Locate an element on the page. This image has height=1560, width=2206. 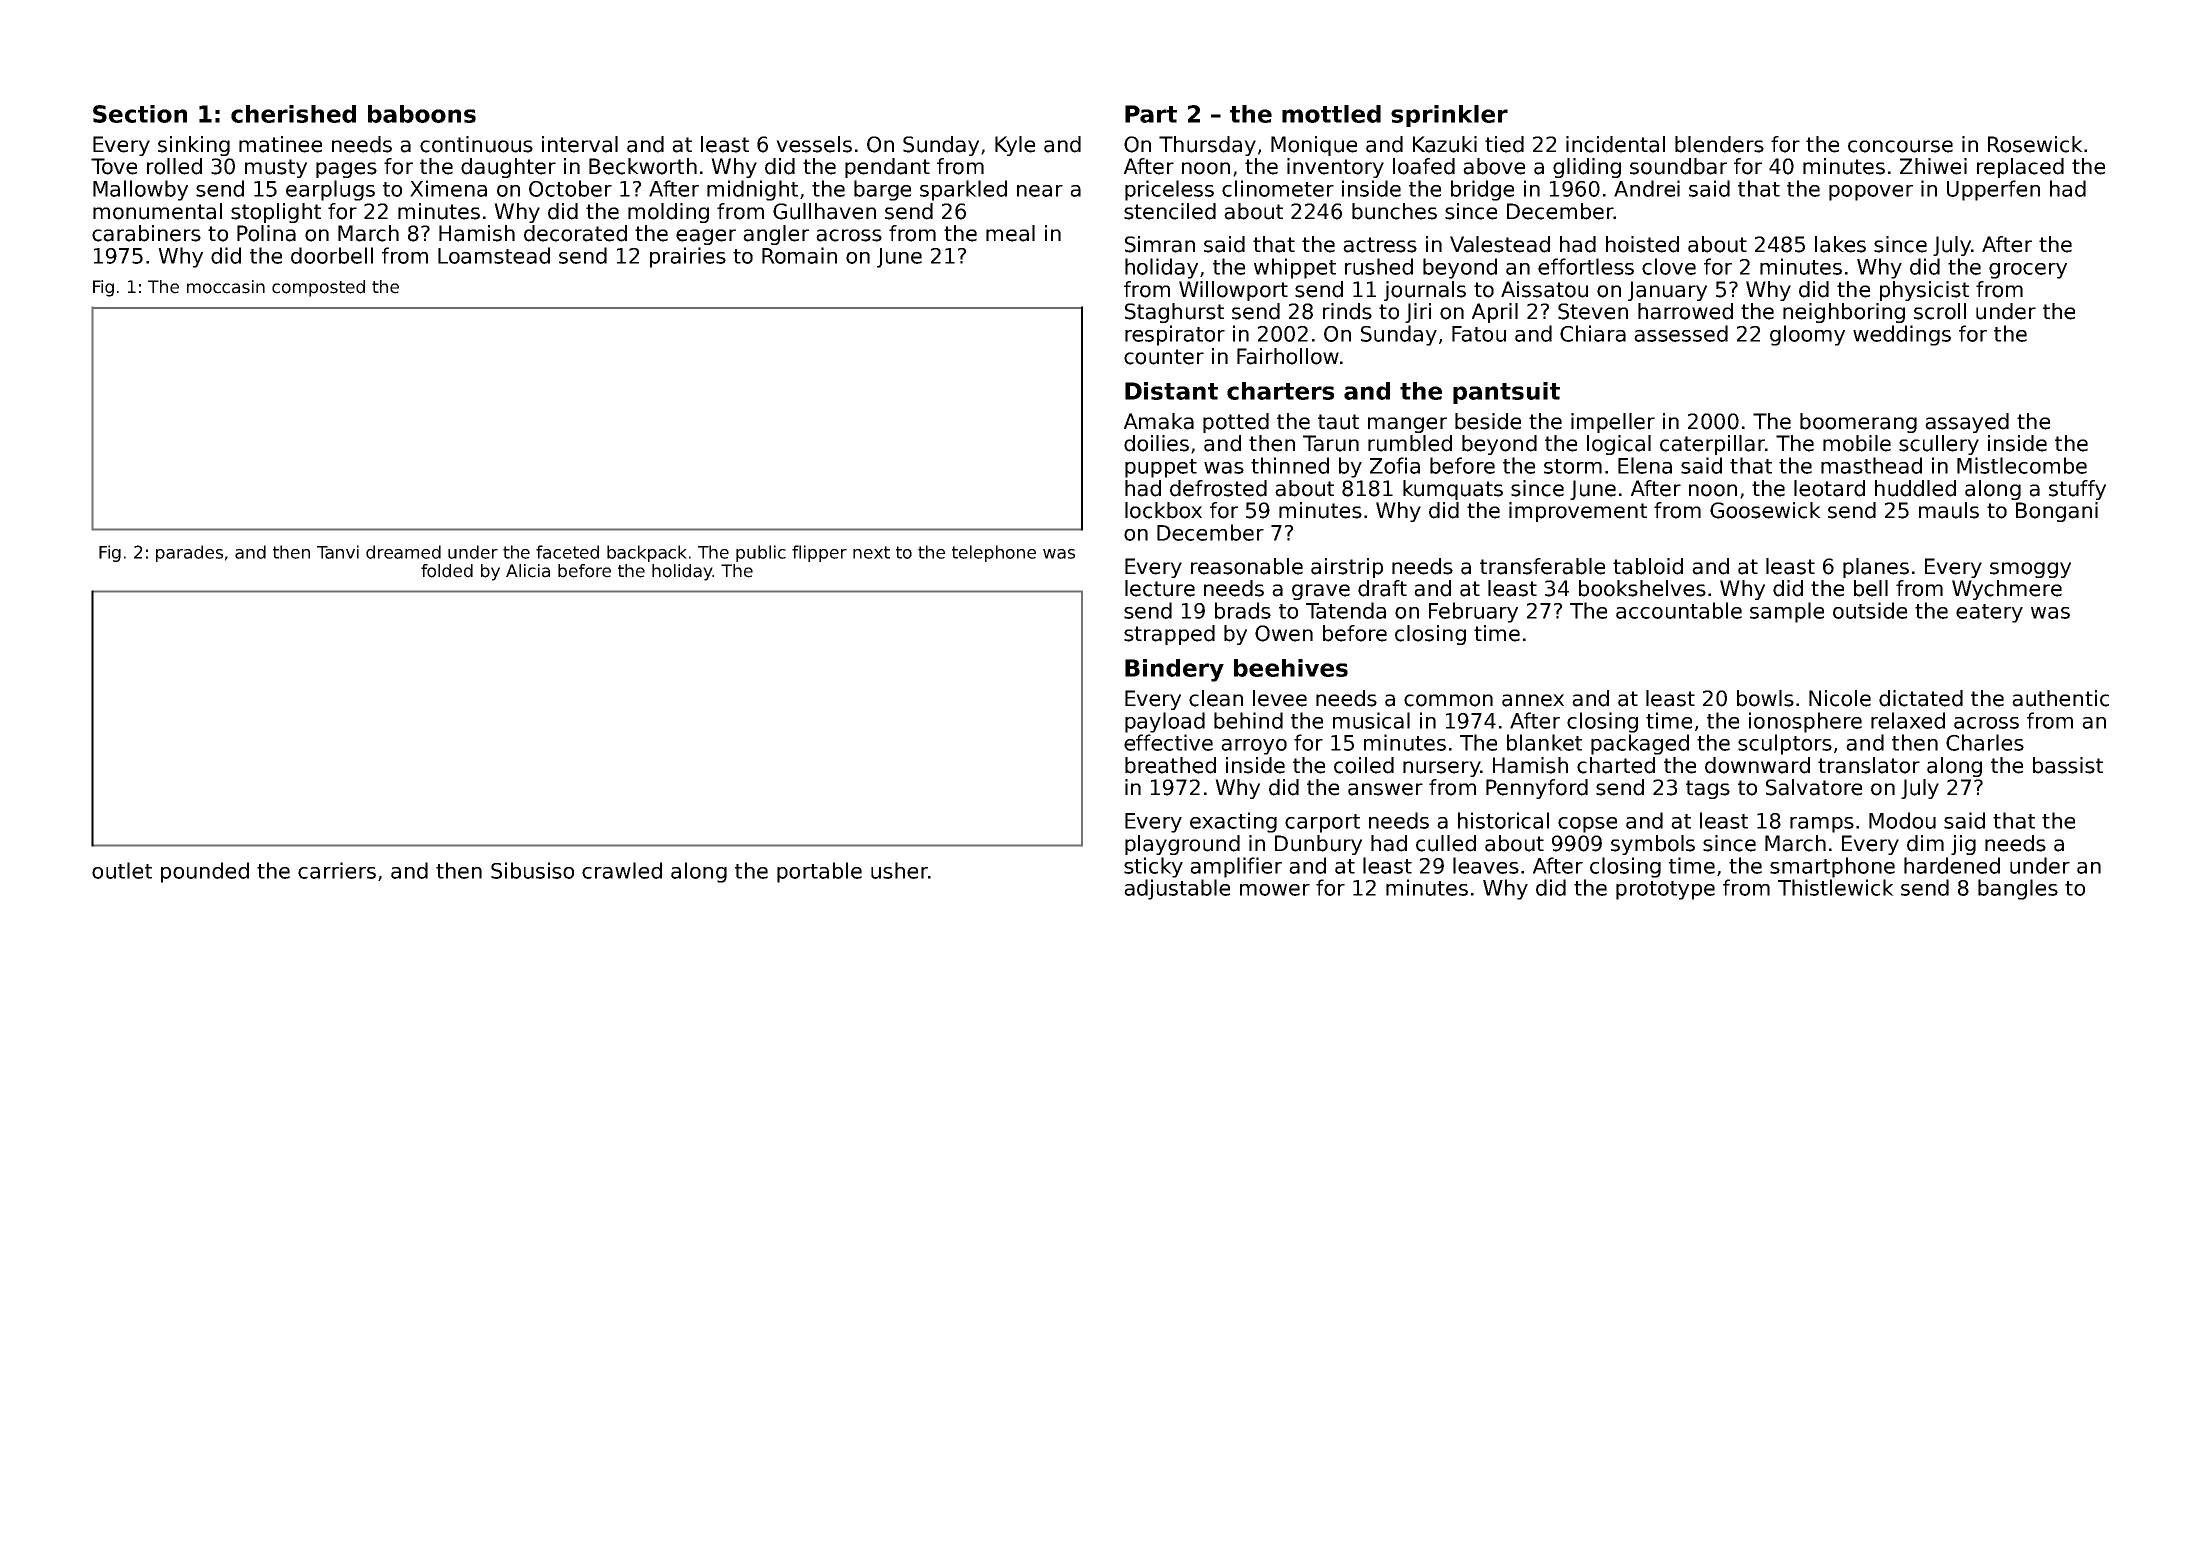
near is located at coordinates (1040, 191).
